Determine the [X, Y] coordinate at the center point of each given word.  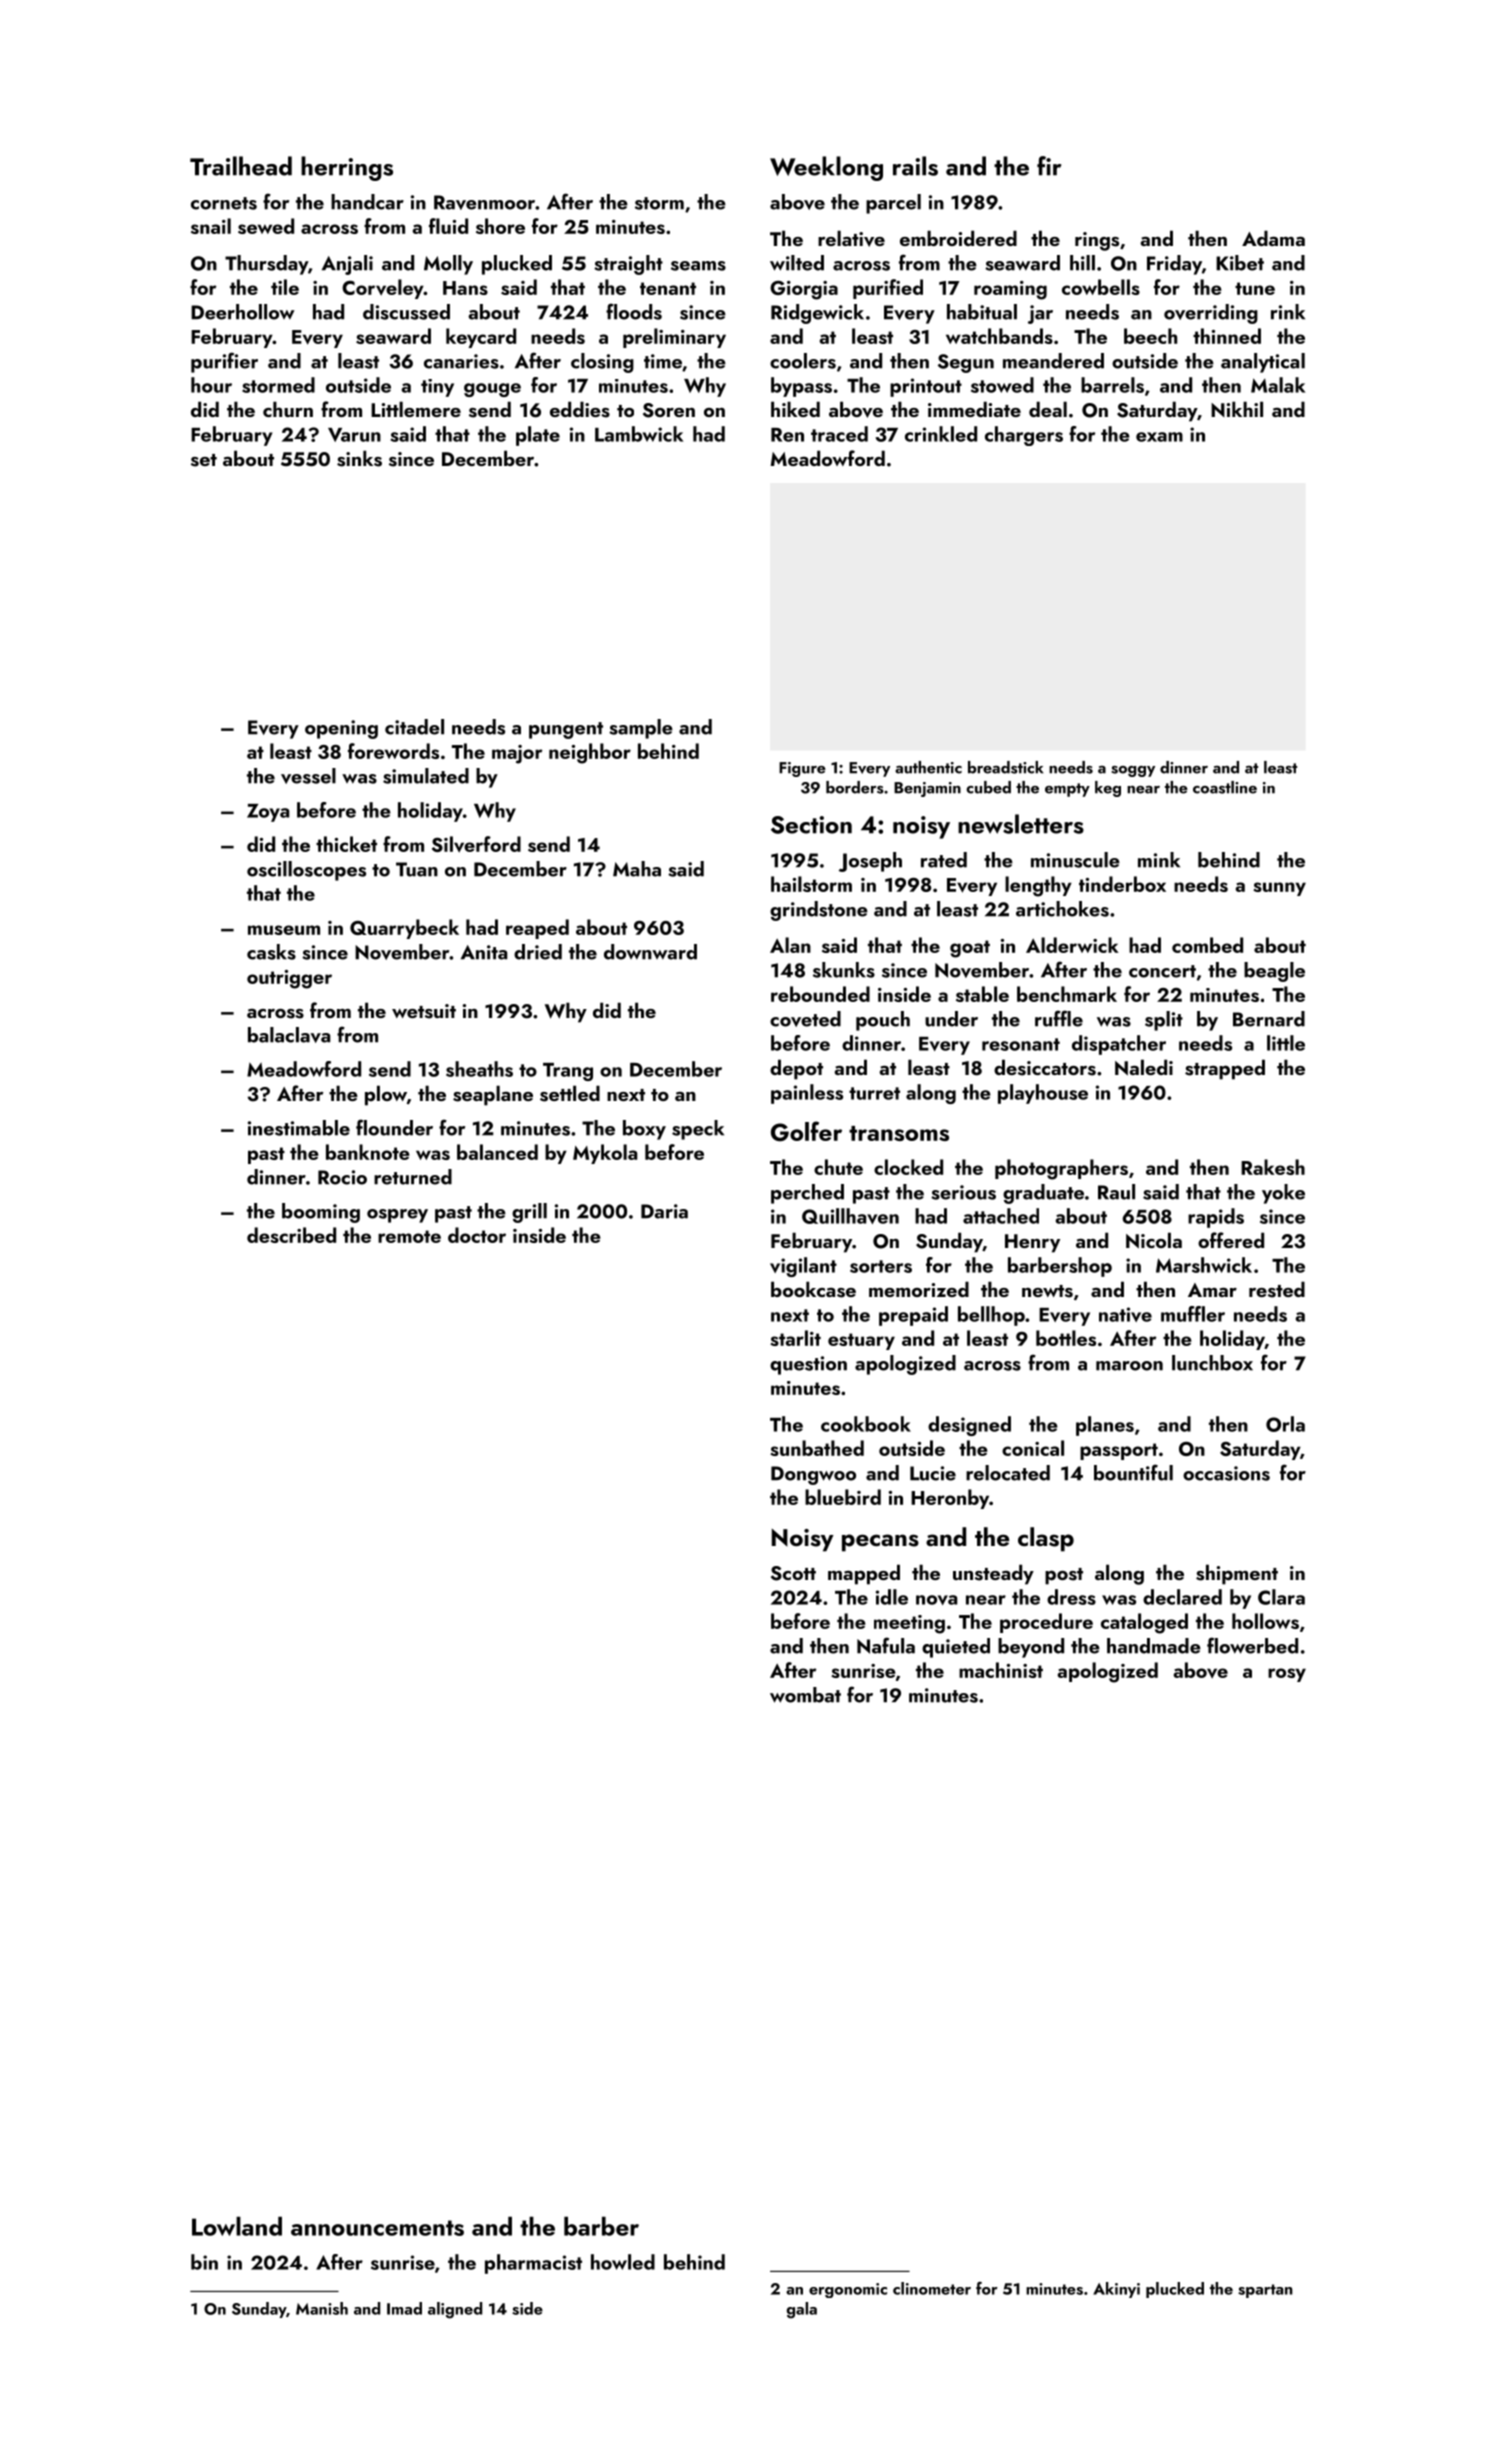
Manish [322, 2308]
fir [1049, 166]
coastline [1225, 787]
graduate [1043, 1194]
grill [529, 1213]
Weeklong [826, 168]
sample [641, 729]
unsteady [993, 1574]
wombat [805, 1695]
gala [802, 2310]
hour [211, 385]
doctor [477, 1235]
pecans [880, 1543]
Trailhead [241, 166]
